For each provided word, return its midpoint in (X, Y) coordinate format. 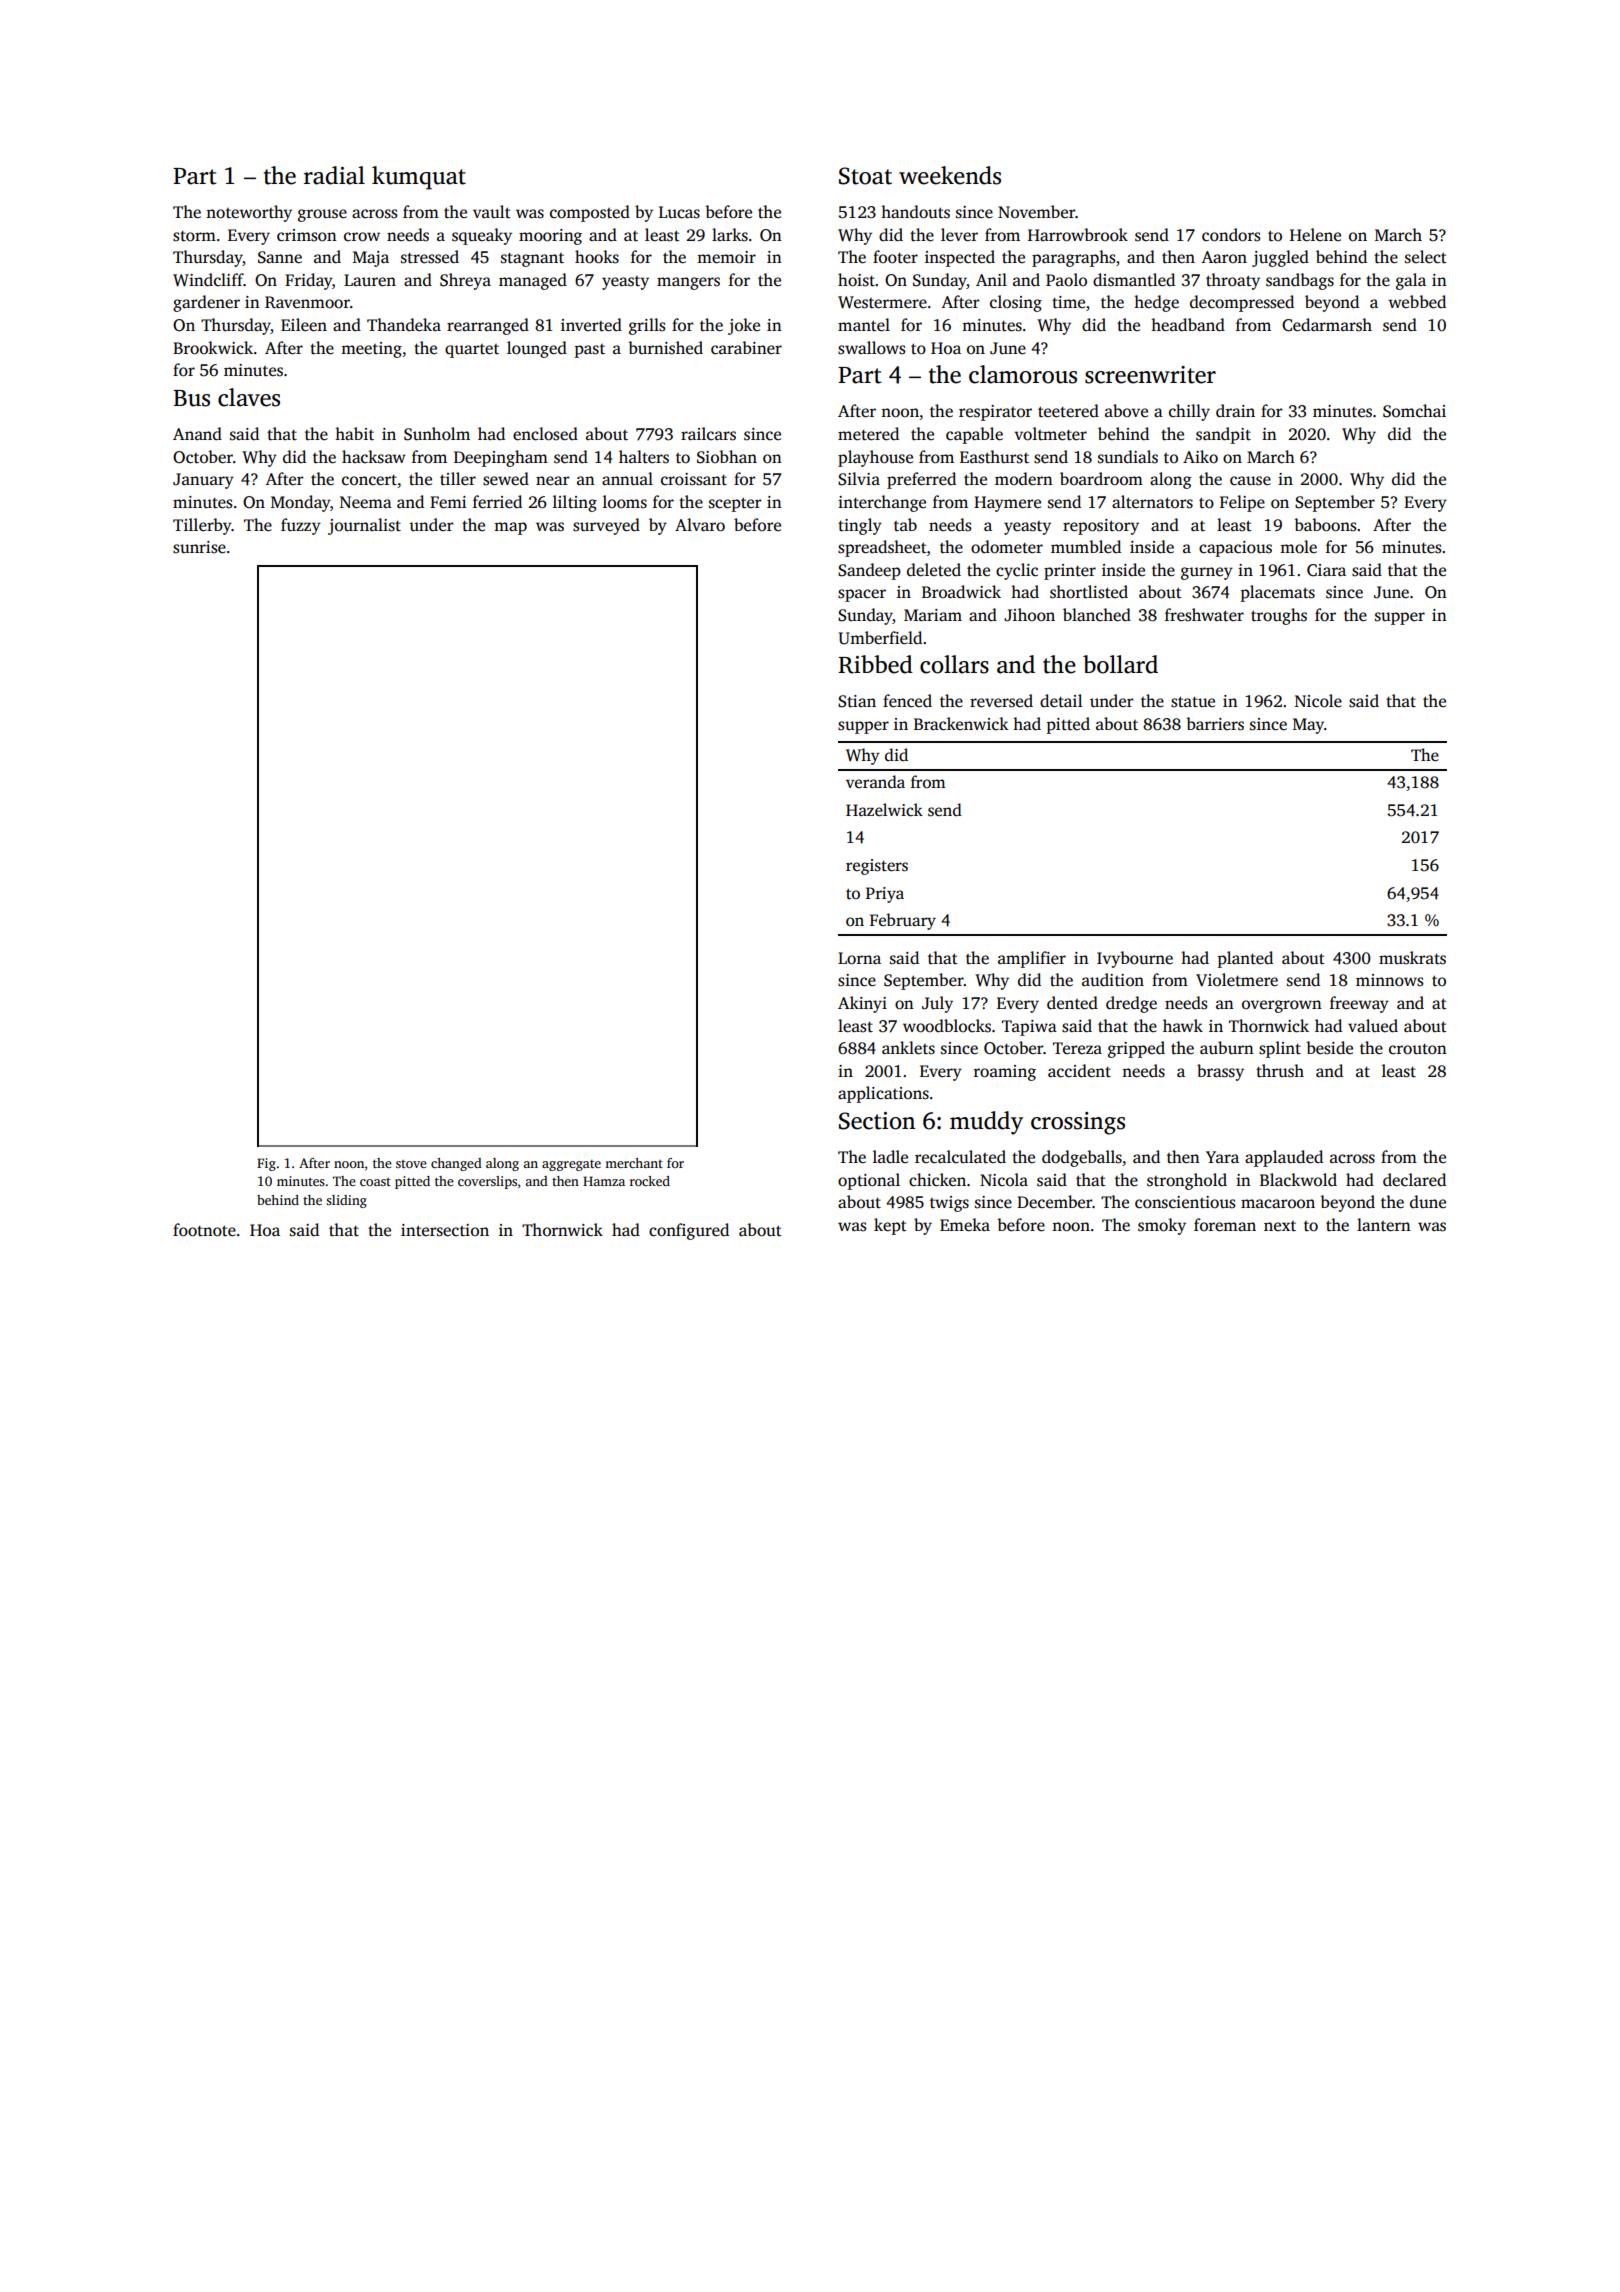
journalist (364, 526)
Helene (1315, 235)
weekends (950, 175)
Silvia (859, 479)
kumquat (419, 178)
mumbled (1086, 547)
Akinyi (862, 1004)
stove (411, 1164)
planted (1245, 959)
